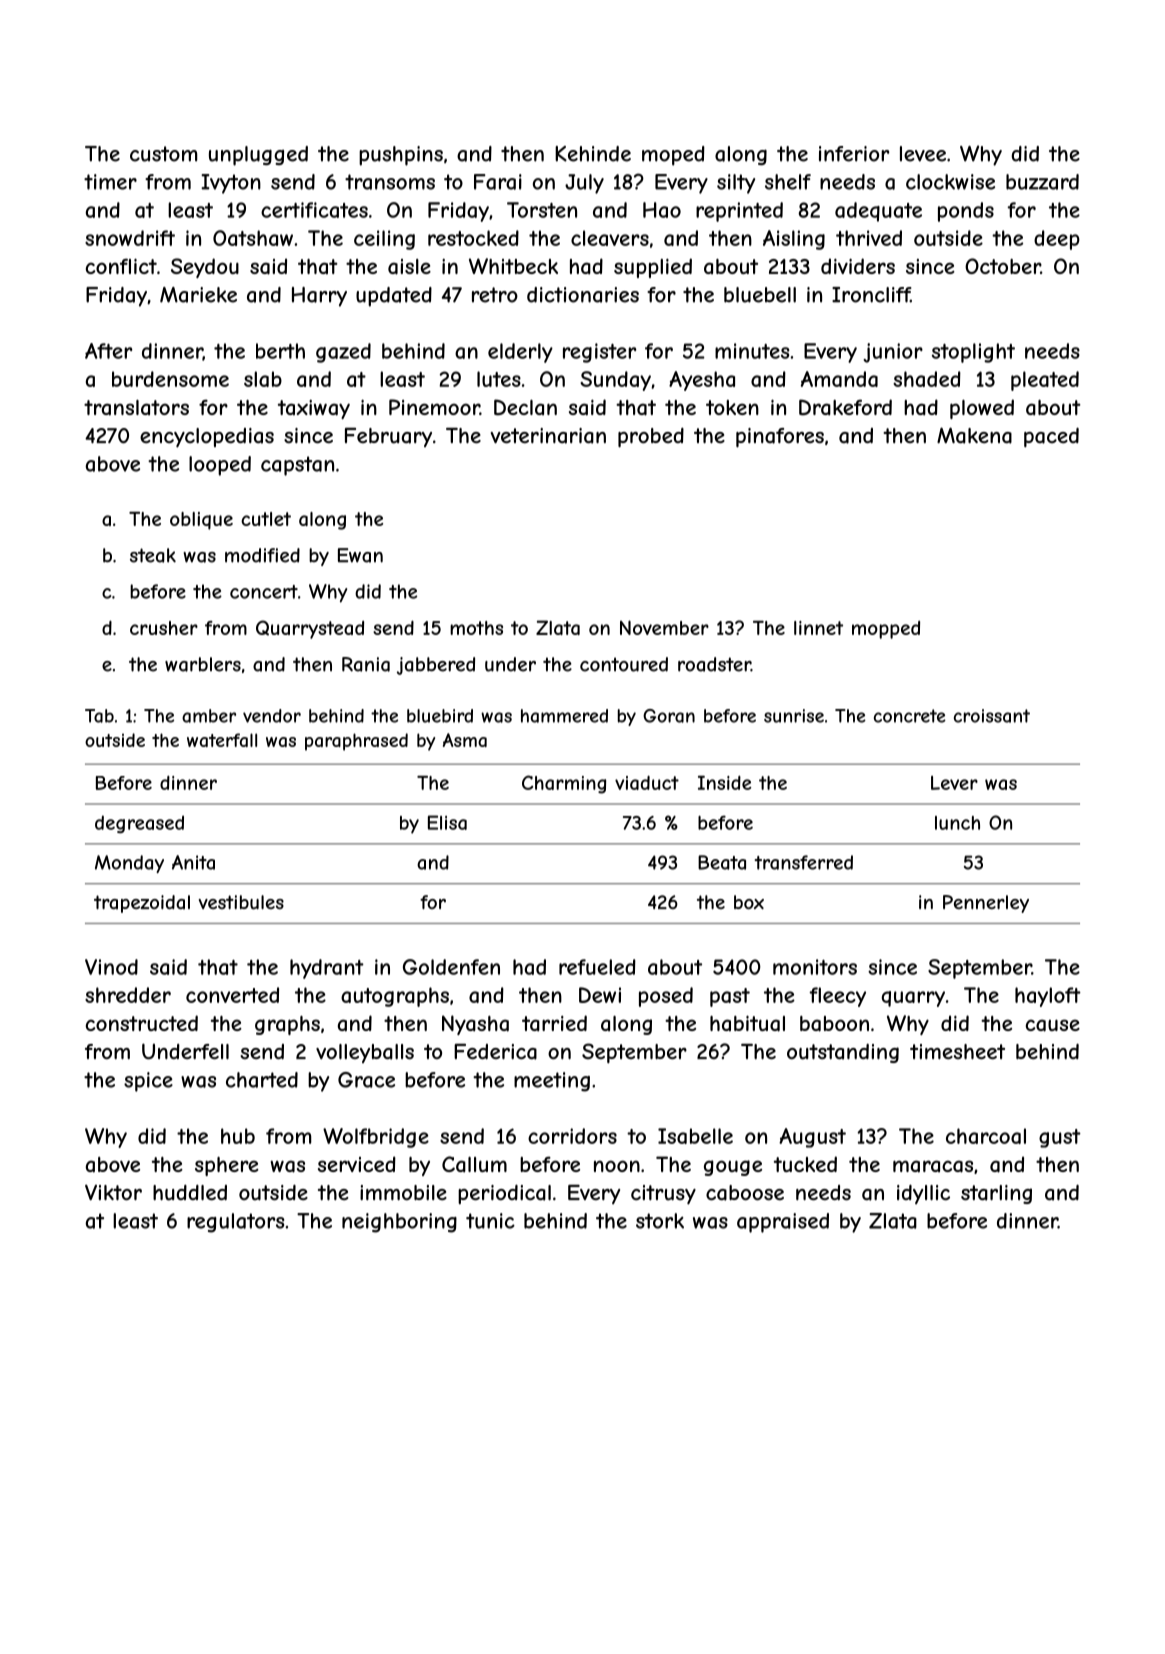 The height and width of the screenshot is (1654, 1165). What do you see at coordinates (593, 154) in the screenshot?
I see `Kehinde` at bounding box center [593, 154].
